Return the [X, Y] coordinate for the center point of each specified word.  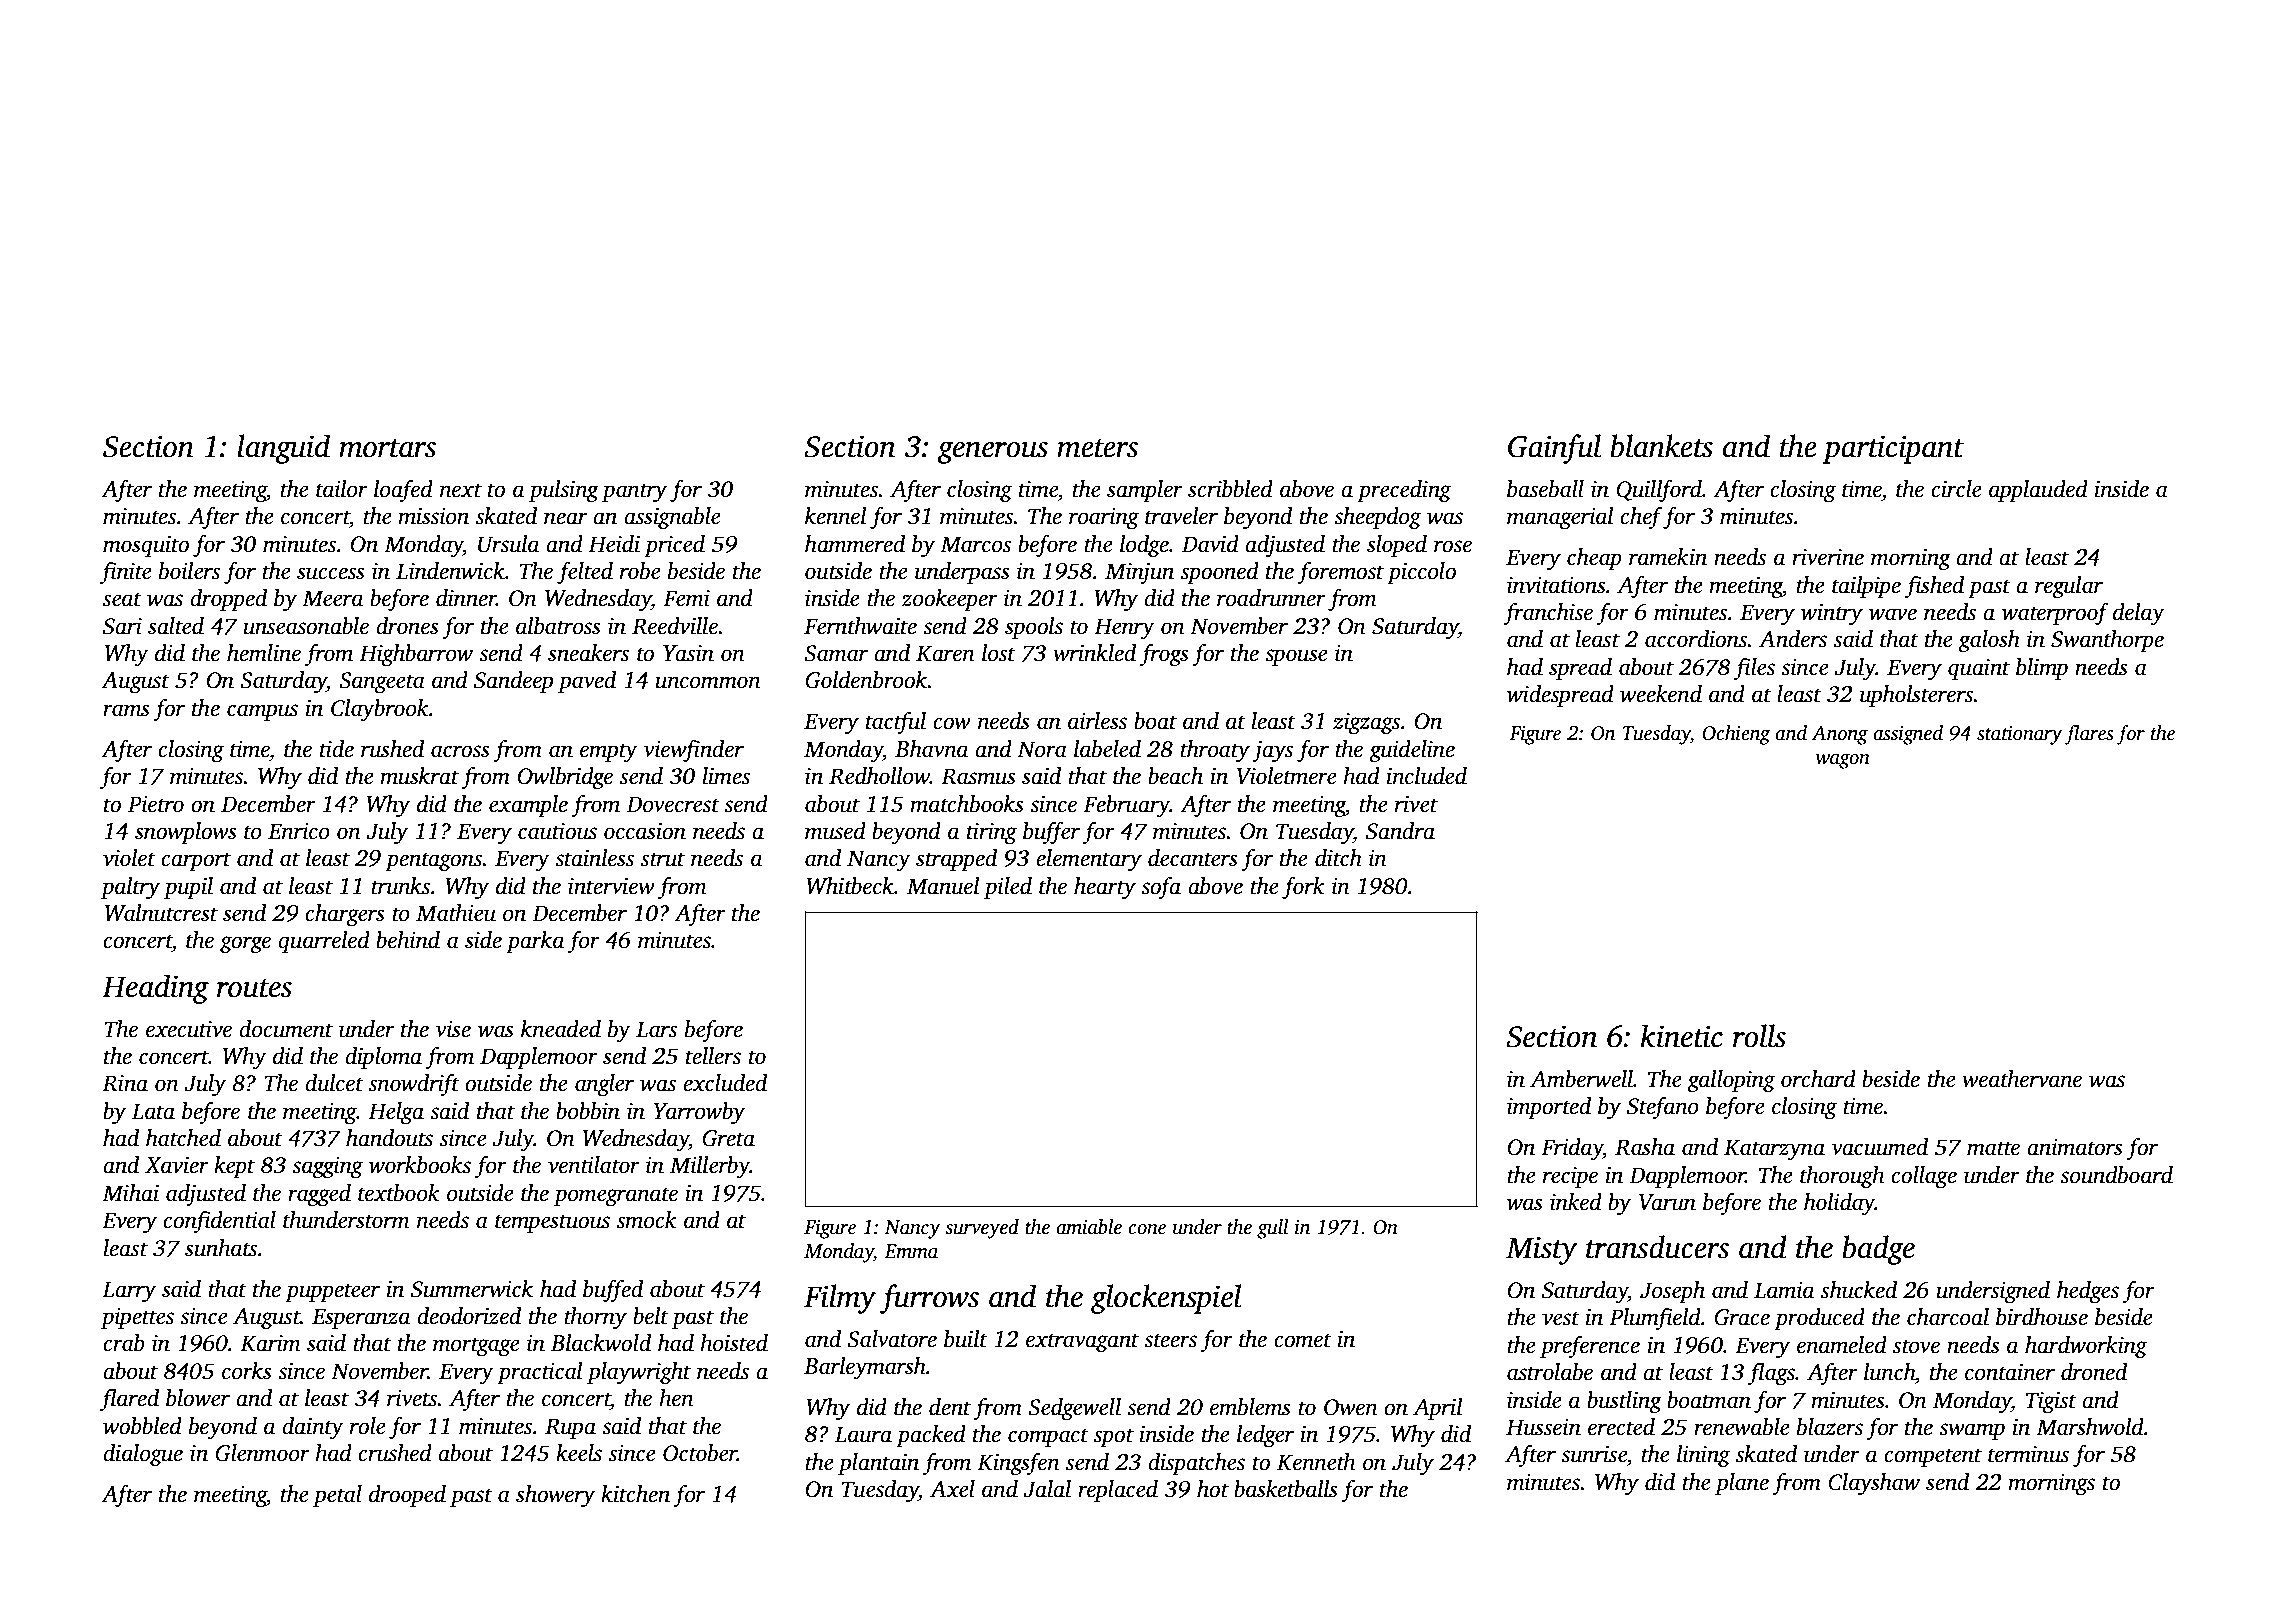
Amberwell [1581, 1079]
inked [1576, 1202]
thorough [1842, 1177]
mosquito [146, 546]
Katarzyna [1774, 1149]
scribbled [1230, 489]
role [368, 1426]
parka [535, 942]
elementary [1089, 860]
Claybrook [380, 710]
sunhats [221, 1248]
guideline [1412, 751]
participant [1893, 449]
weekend [1661, 694]
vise [453, 1029]
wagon [1843, 761]
